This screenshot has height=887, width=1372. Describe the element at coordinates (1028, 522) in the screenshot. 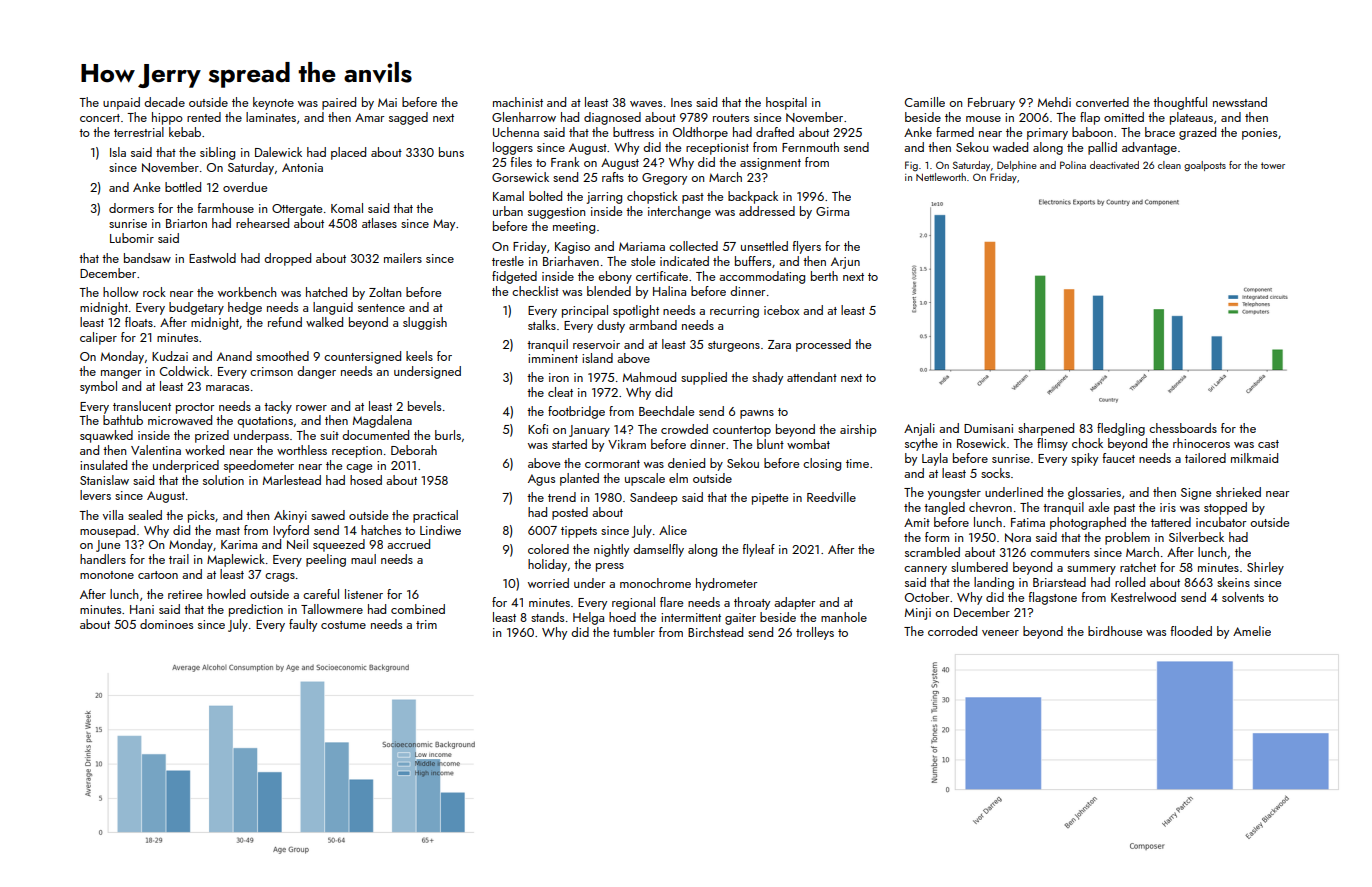

I see `Fatima` at that location.
